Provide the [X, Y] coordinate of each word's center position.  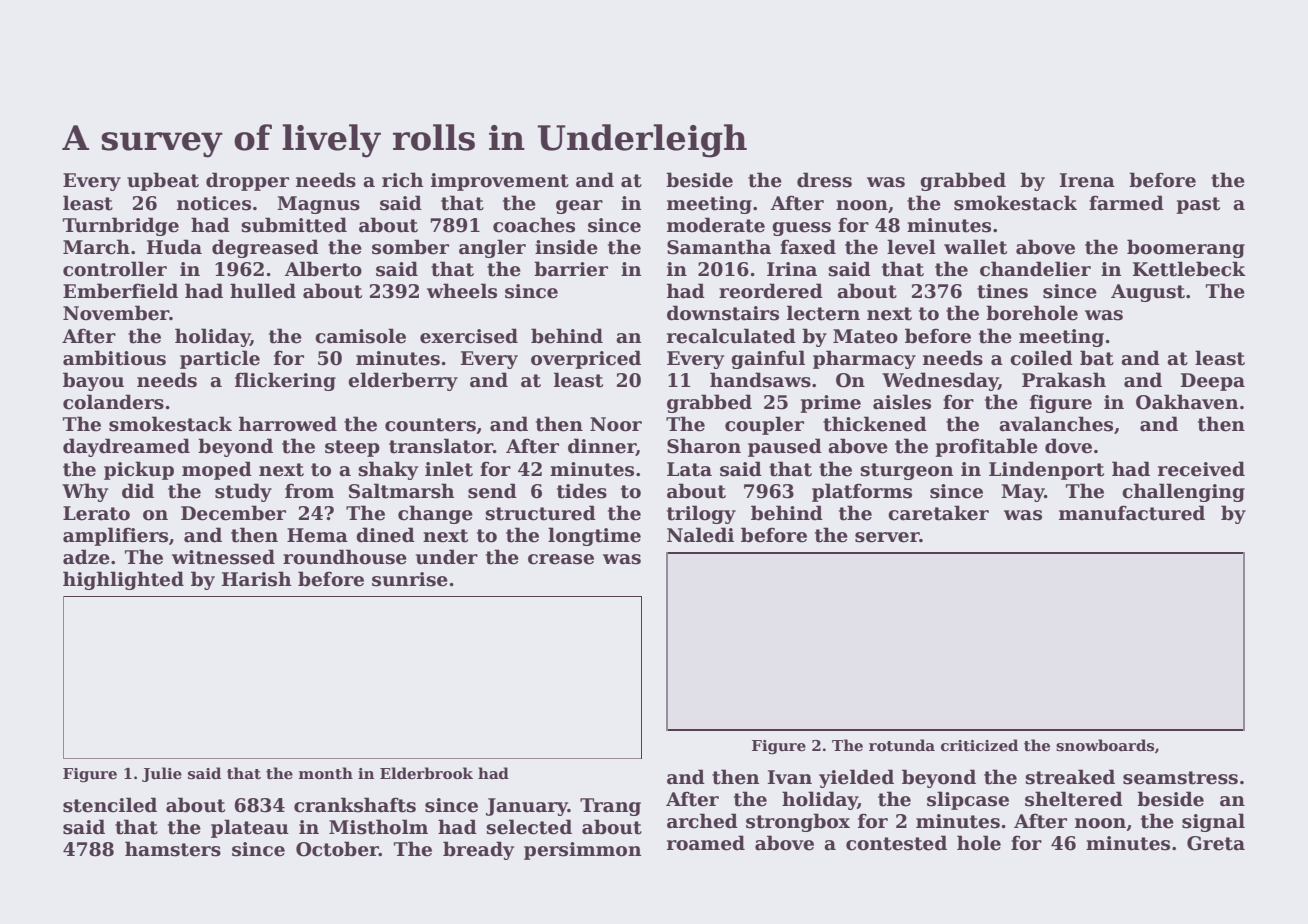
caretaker [938, 513]
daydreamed [126, 447]
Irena [1087, 180]
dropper [247, 181]
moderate [716, 225]
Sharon [704, 446]
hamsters [173, 849]
